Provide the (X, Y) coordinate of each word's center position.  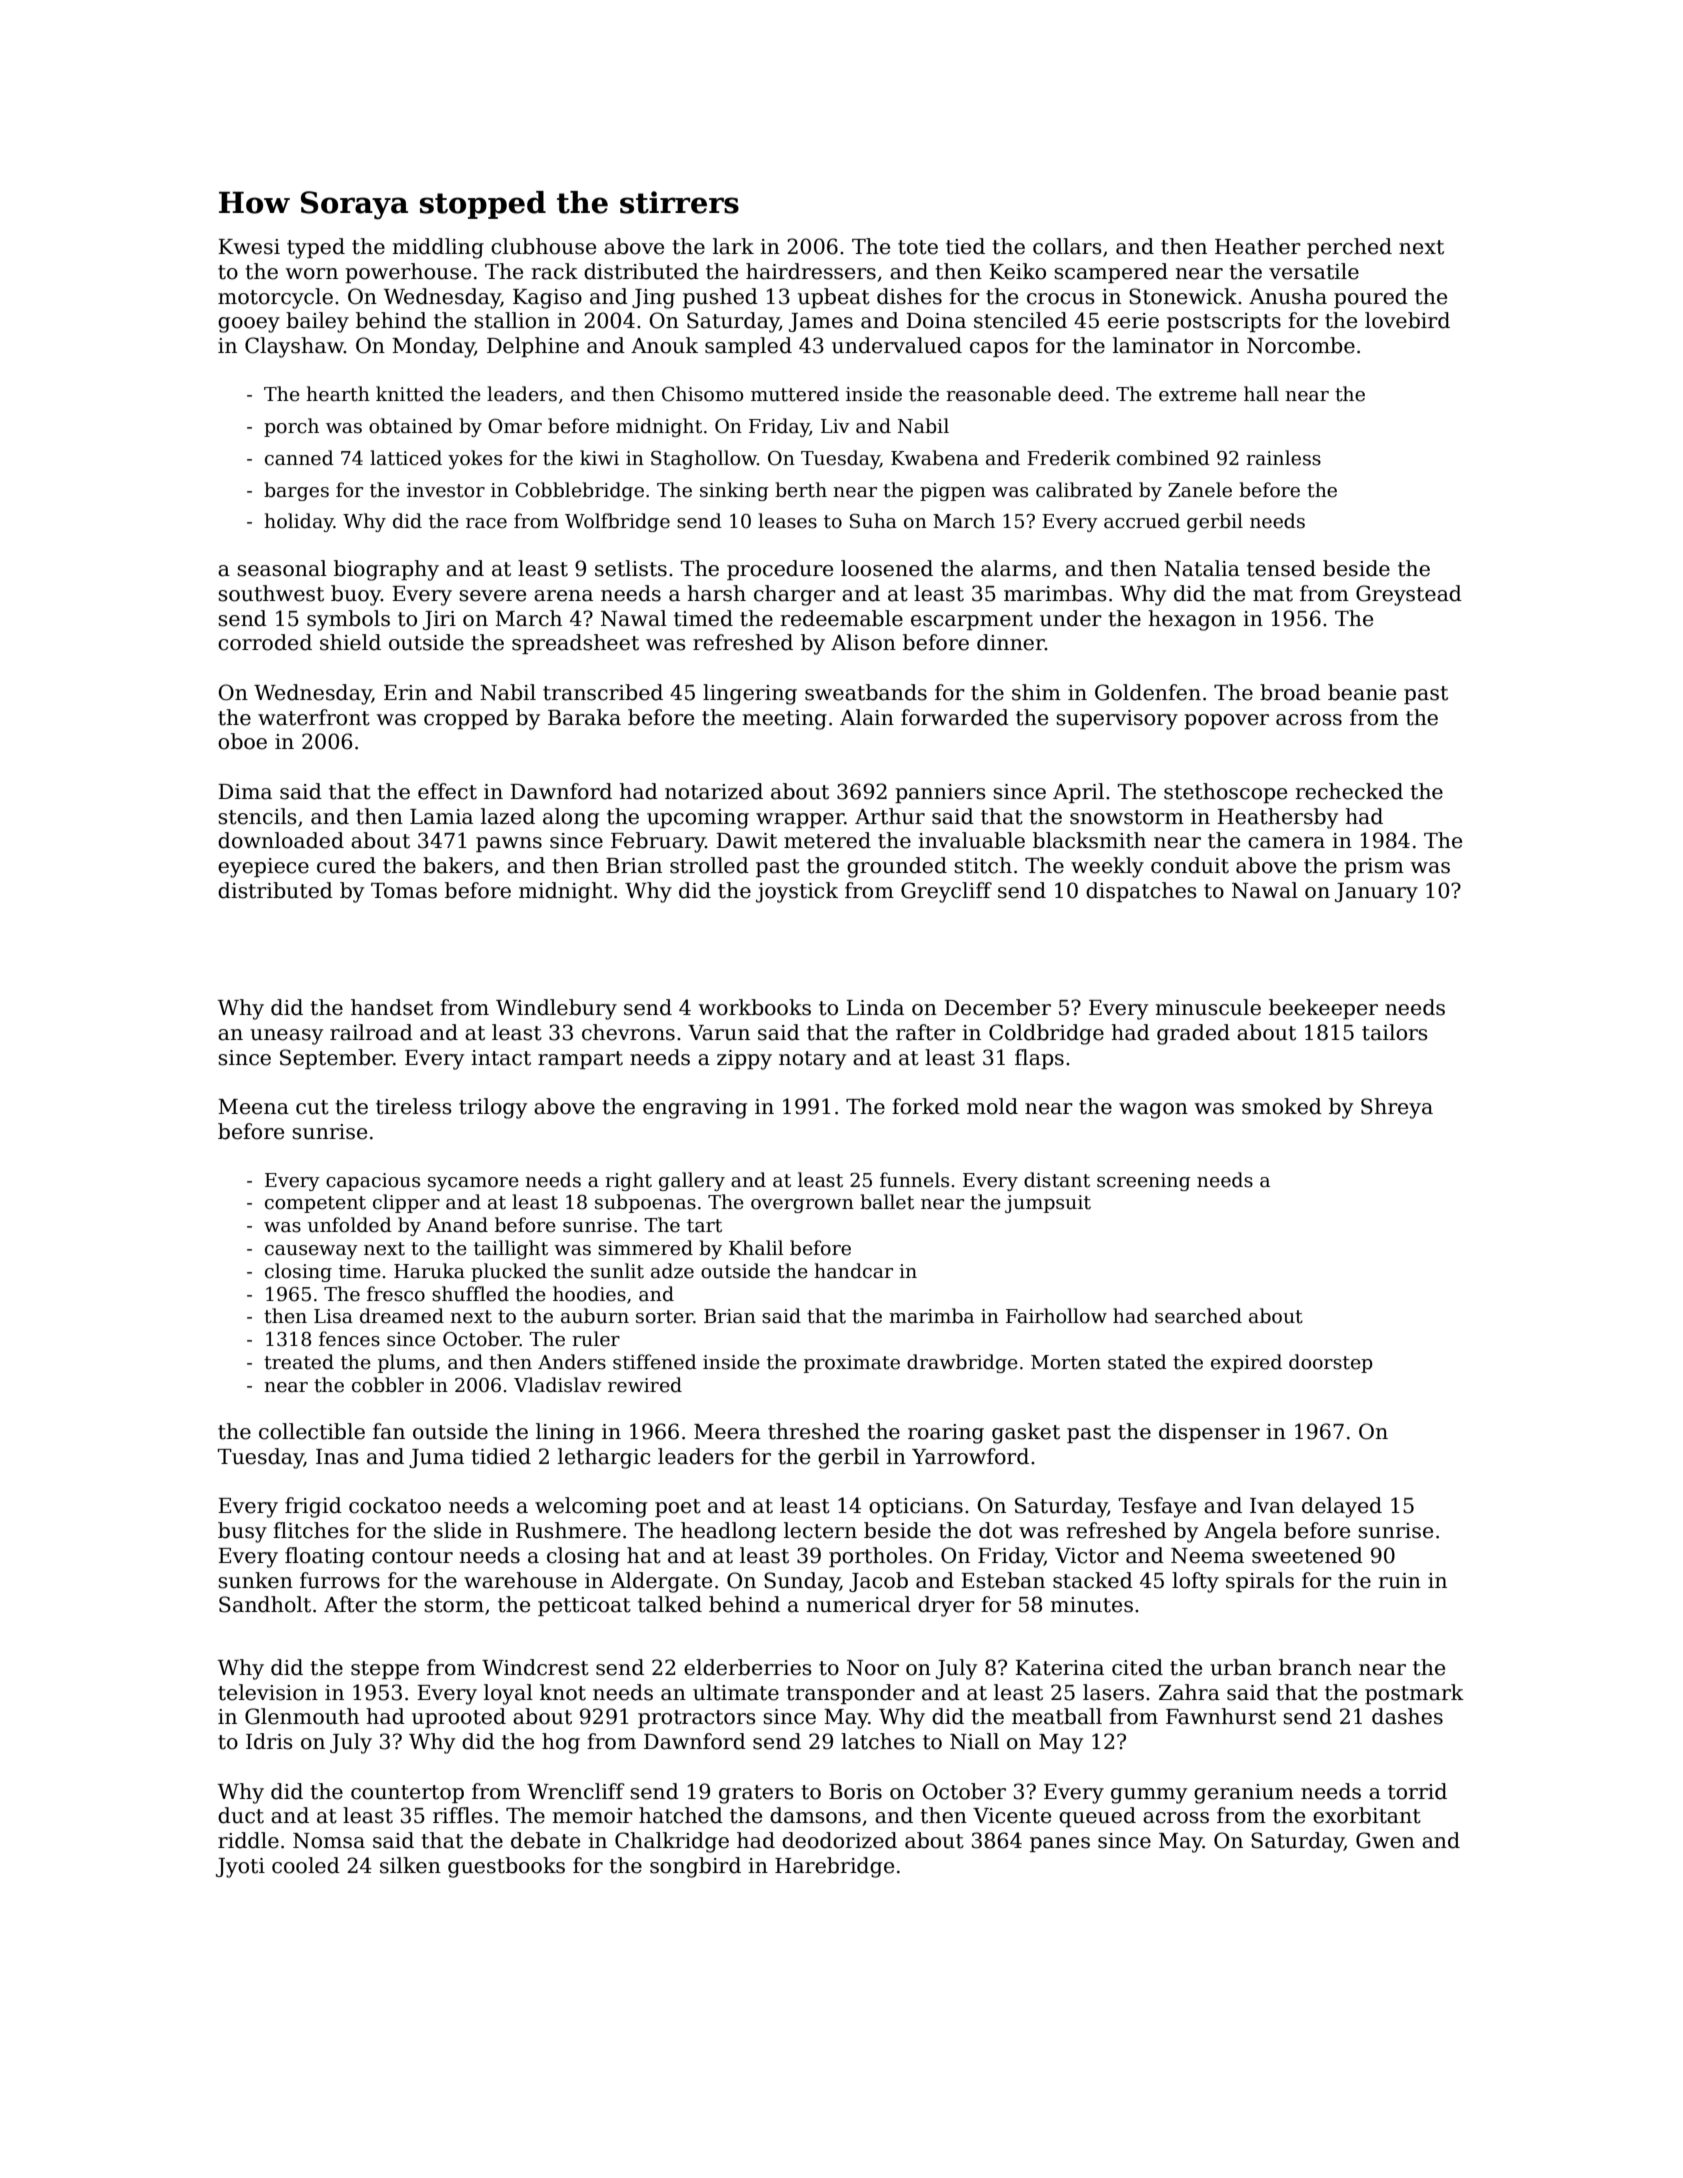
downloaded (281, 840)
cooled (306, 1865)
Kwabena (935, 458)
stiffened (655, 1362)
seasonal (282, 568)
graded (1193, 1034)
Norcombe (1301, 345)
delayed (1342, 1507)
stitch (983, 865)
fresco (396, 1294)
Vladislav (558, 1385)
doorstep (1331, 1363)
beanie (1362, 692)
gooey (249, 325)
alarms (1016, 568)
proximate (852, 1364)
